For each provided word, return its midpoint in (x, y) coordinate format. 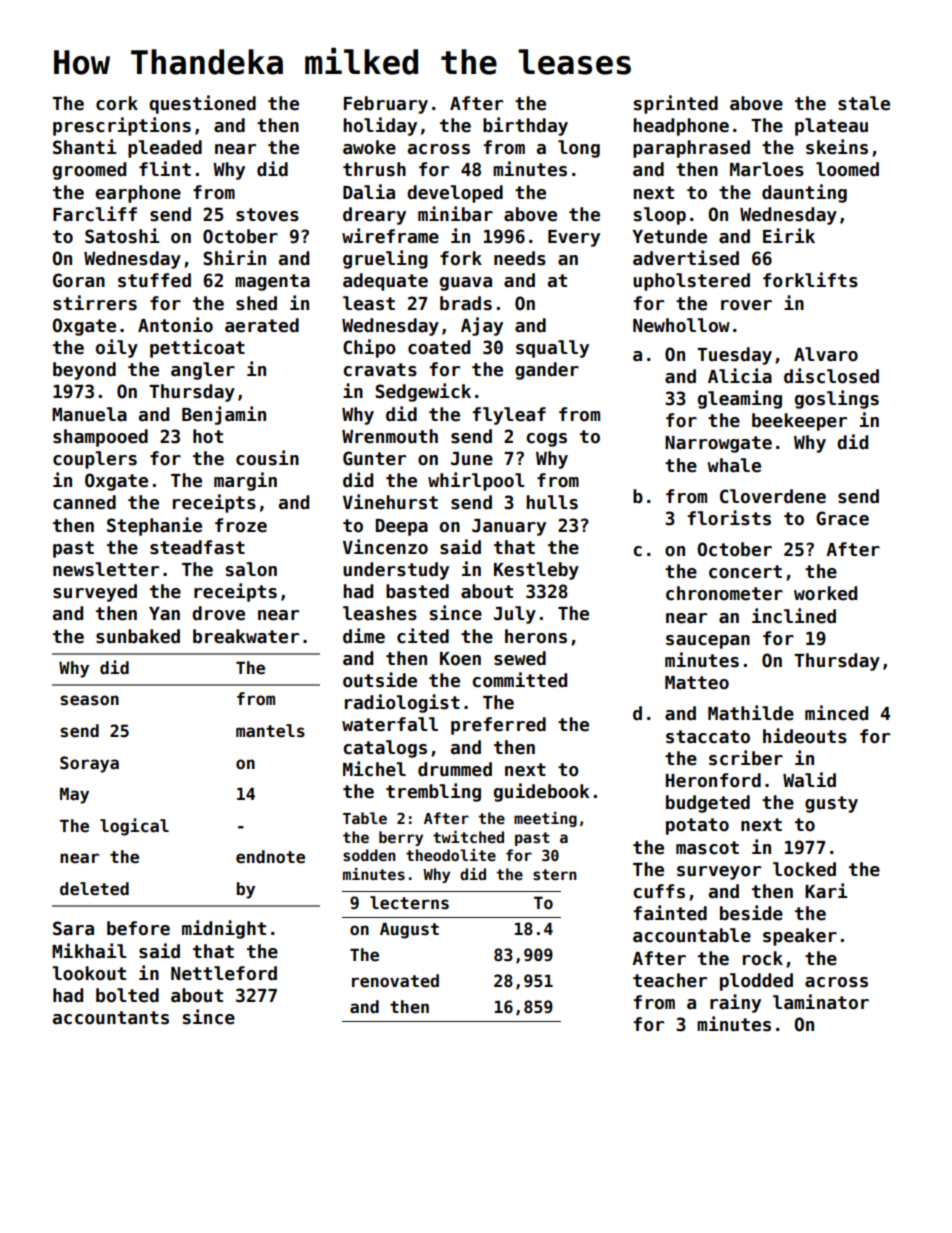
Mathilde (751, 713)
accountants (111, 1018)
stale (864, 103)
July (515, 615)
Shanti (85, 147)
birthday (525, 126)
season (89, 700)
